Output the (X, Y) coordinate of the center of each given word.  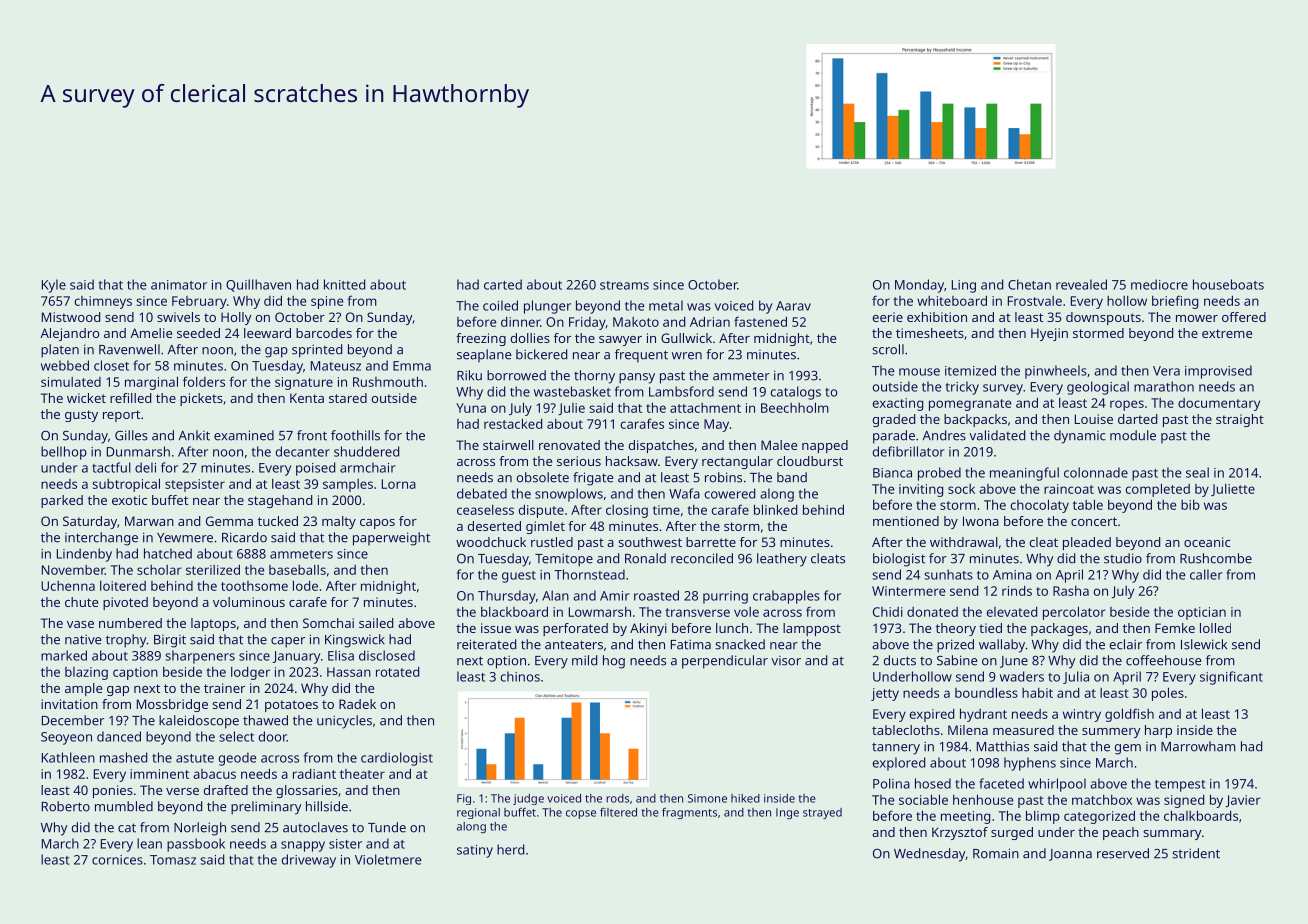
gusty (81, 416)
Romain (996, 853)
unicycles (344, 722)
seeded (198, 333)
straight (1240, 420)
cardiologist (397, 759)
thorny (594, 377)
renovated (569, 445)
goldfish (1129, 715)
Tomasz (173, 860)
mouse (919, 372)
